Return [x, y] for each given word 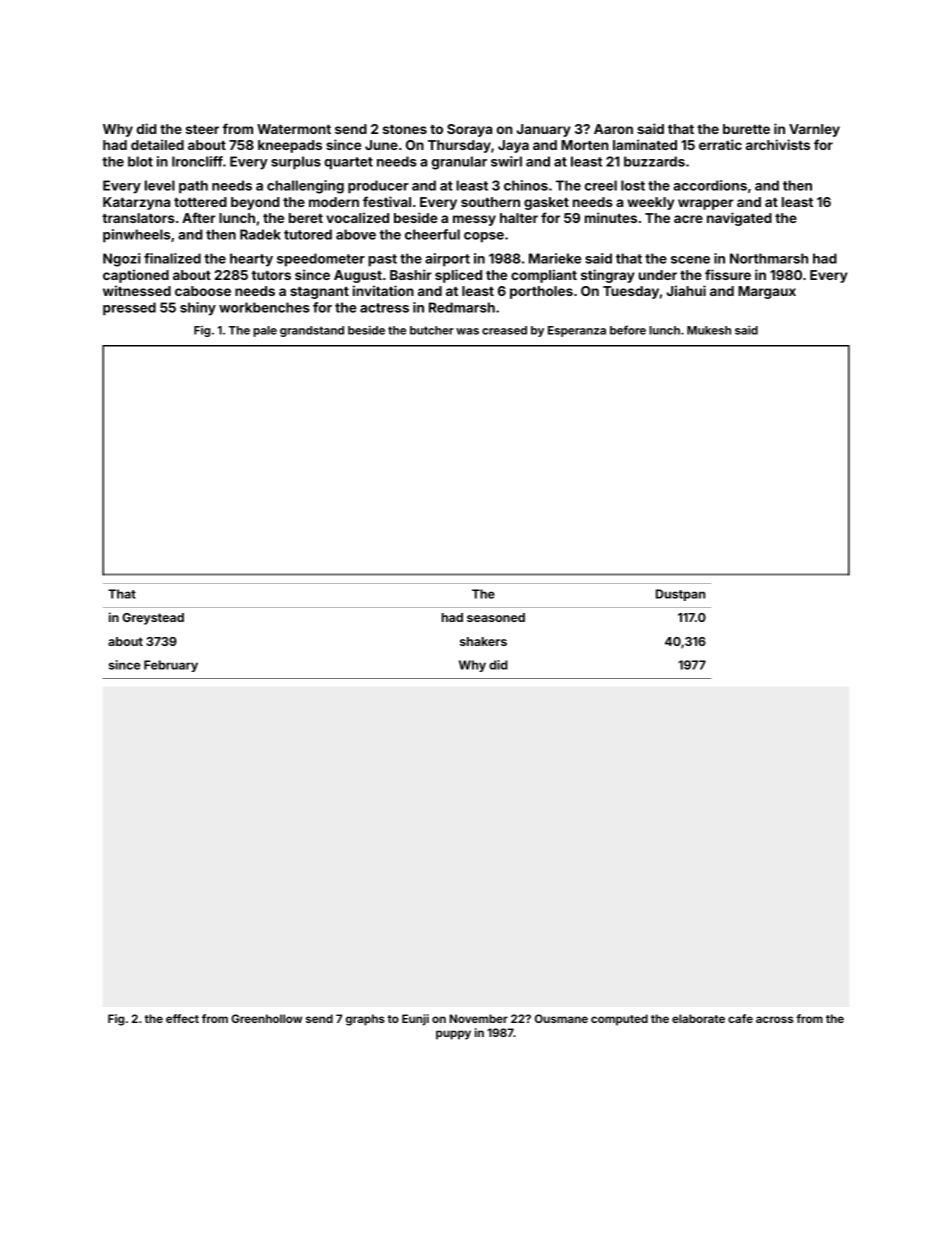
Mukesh [709, 330]
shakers [483, 641]
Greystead [153, 619]
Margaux [767, 292]
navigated [739, 219]
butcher [432, 330]
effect [182, 1018]
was [467, 331]
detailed [157, 144]
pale [265, 331]
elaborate [698, 1018]
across [774, 1019]
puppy [453, 1035]
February [171, 666]
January [543, 130]
